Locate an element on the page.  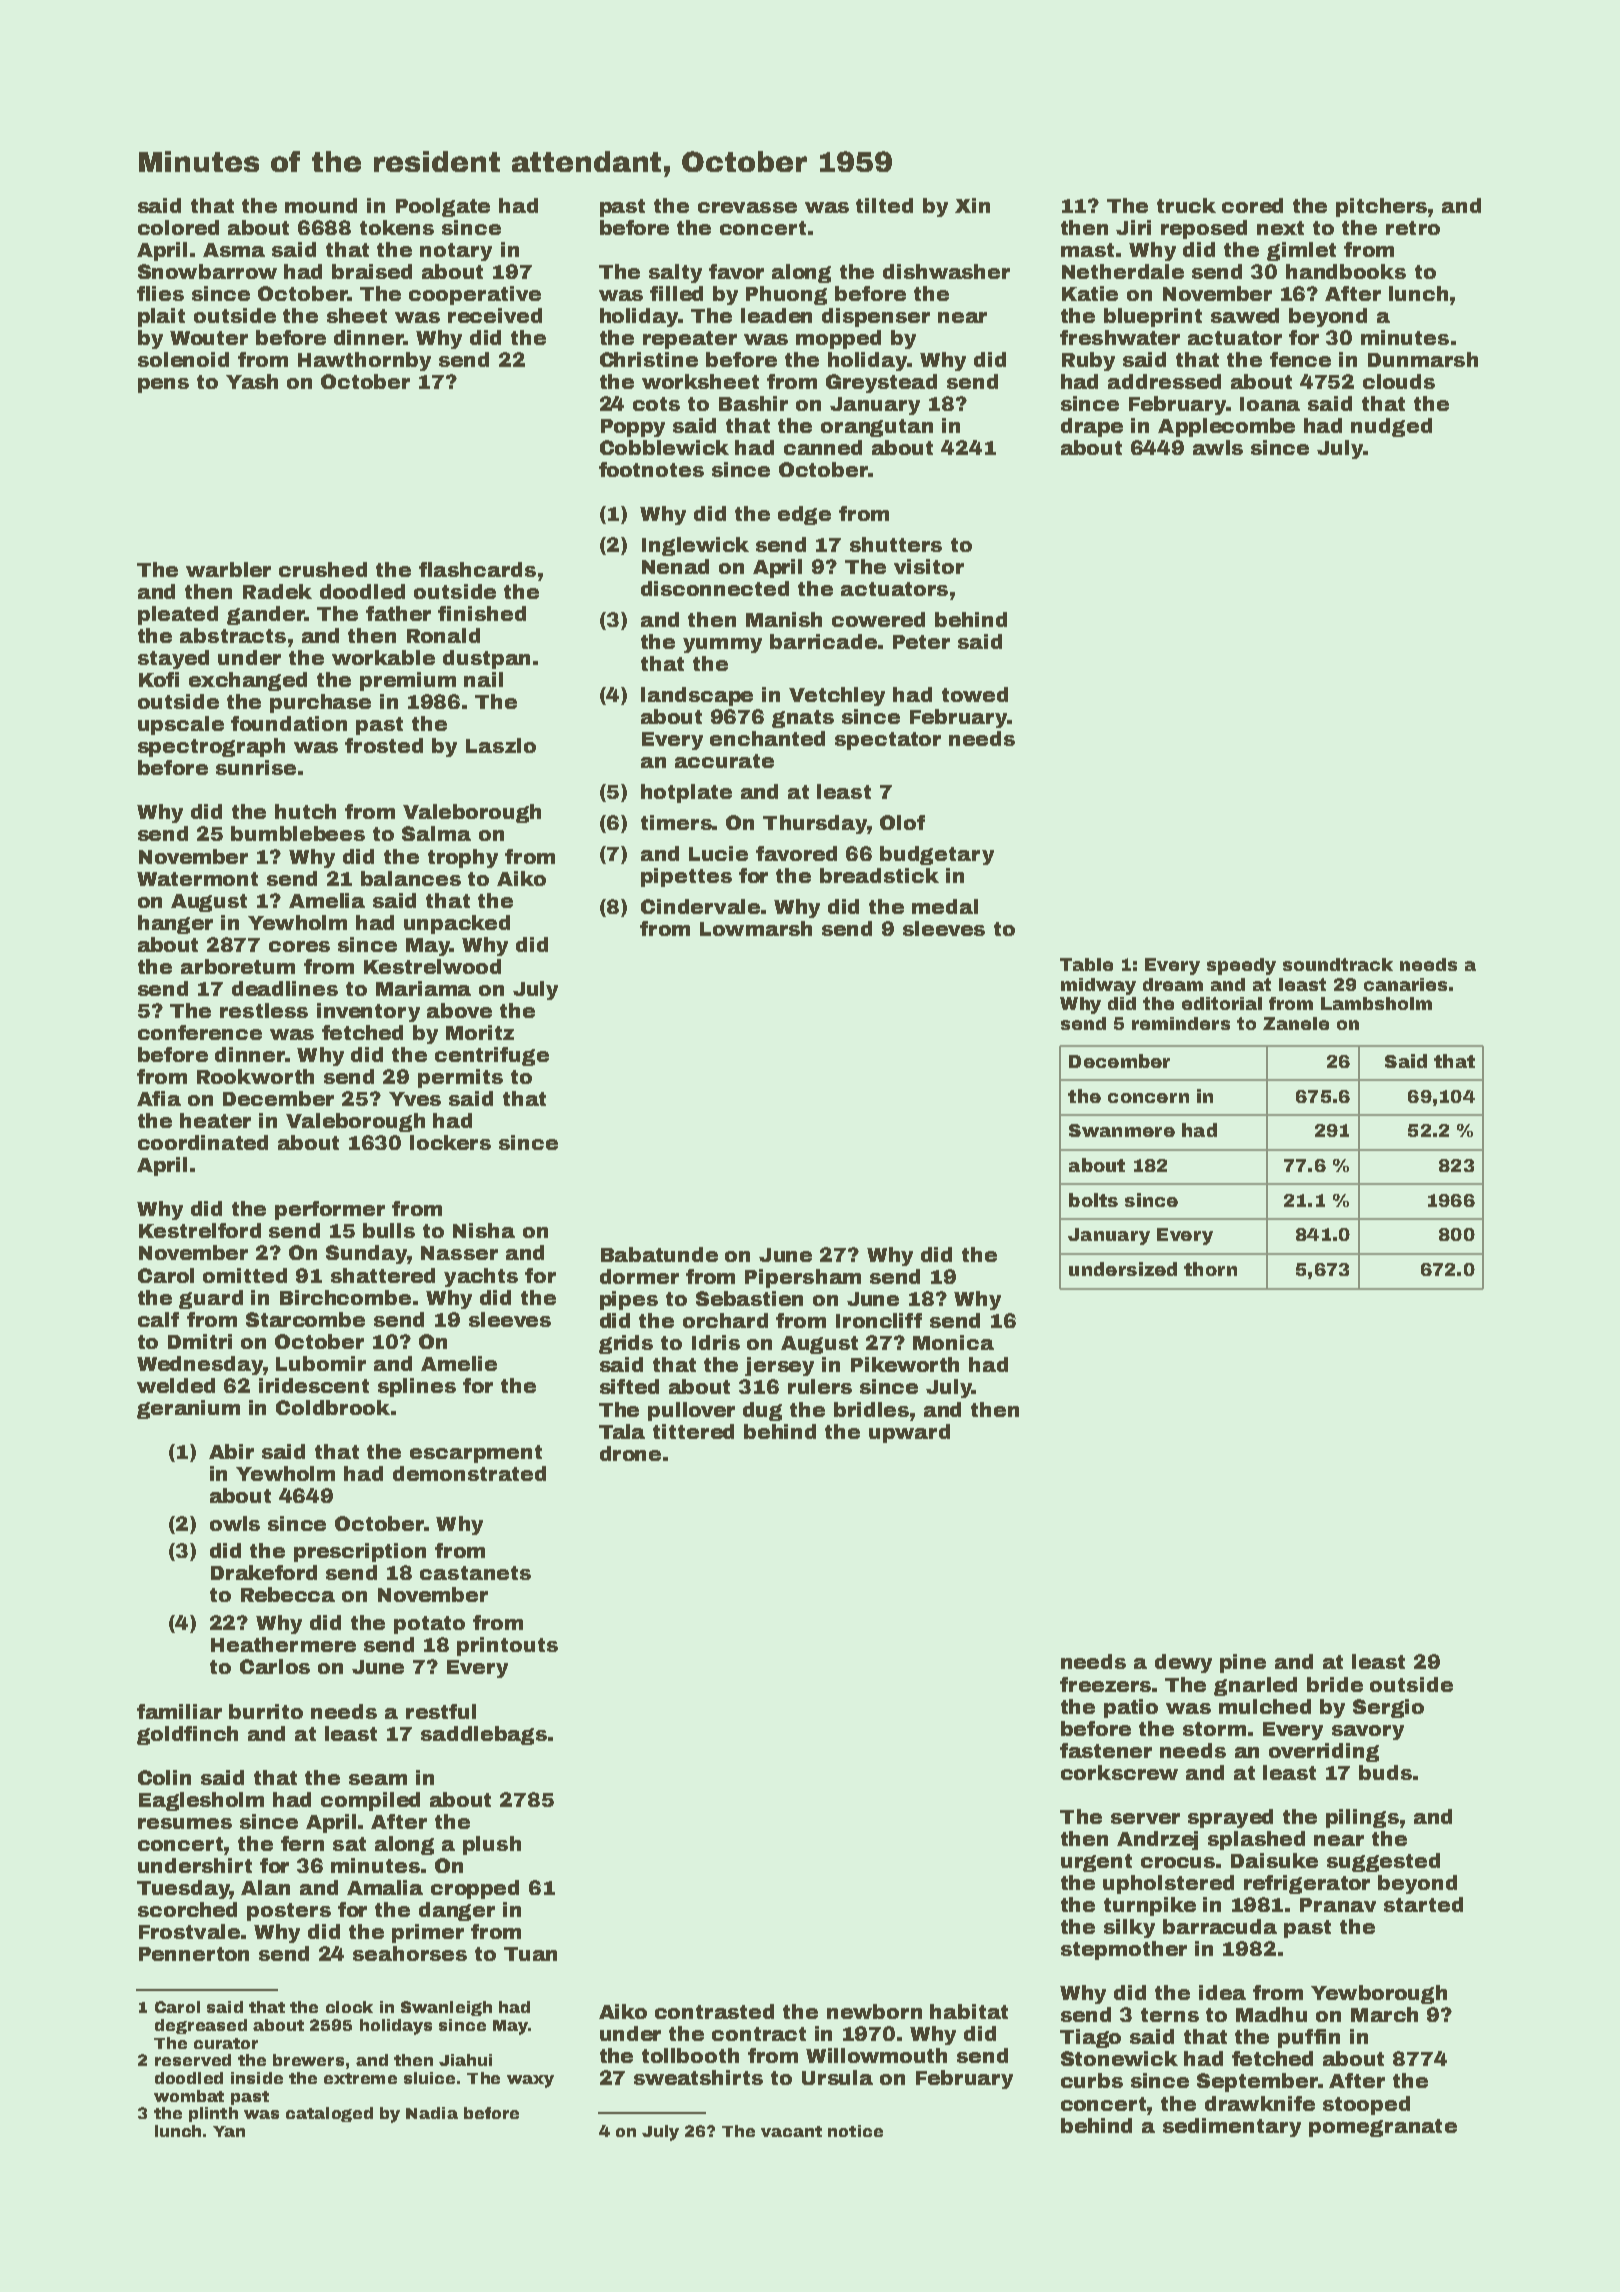
Manish is located at coordinates (784, 619).
